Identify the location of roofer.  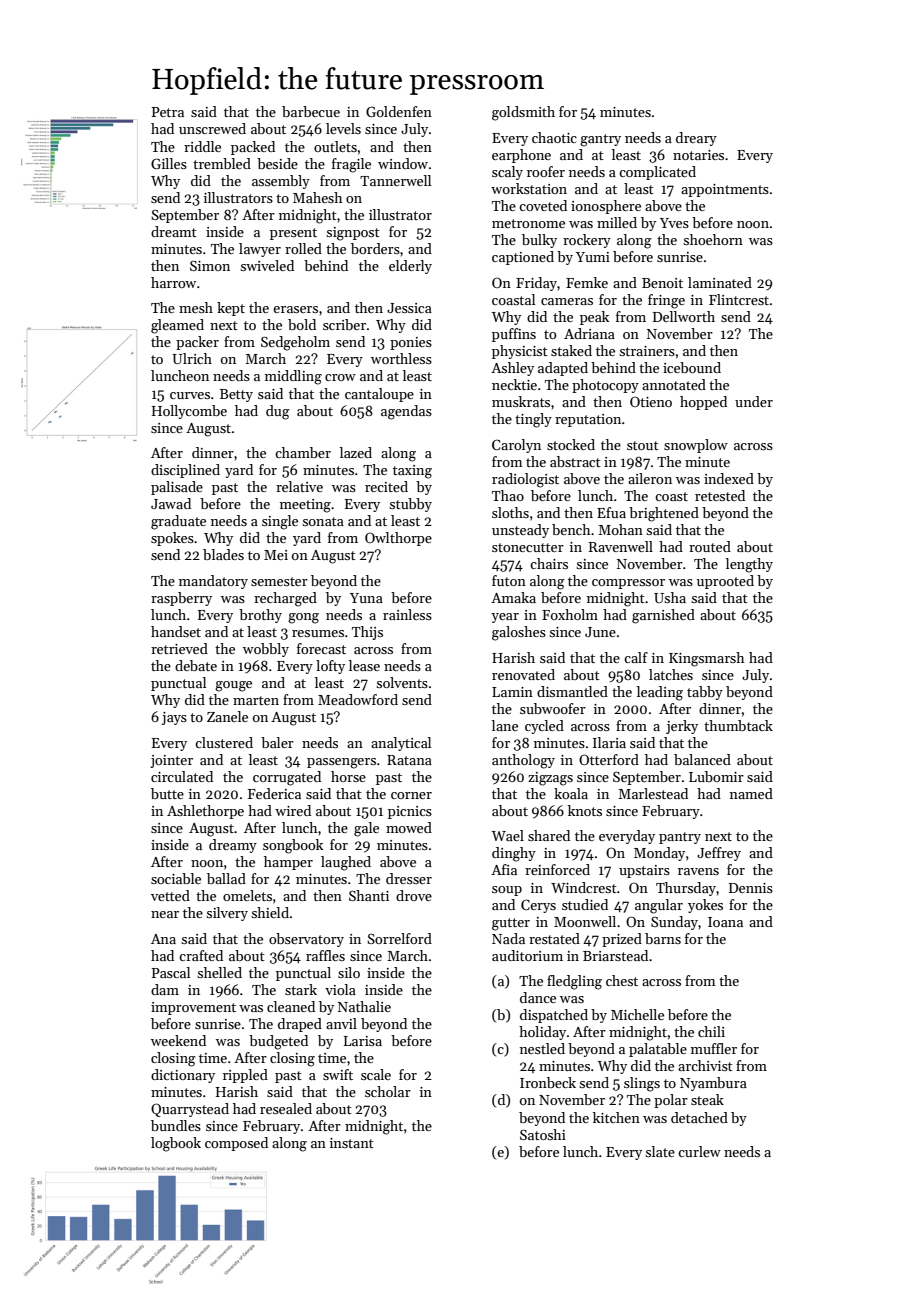
(546, 171).
